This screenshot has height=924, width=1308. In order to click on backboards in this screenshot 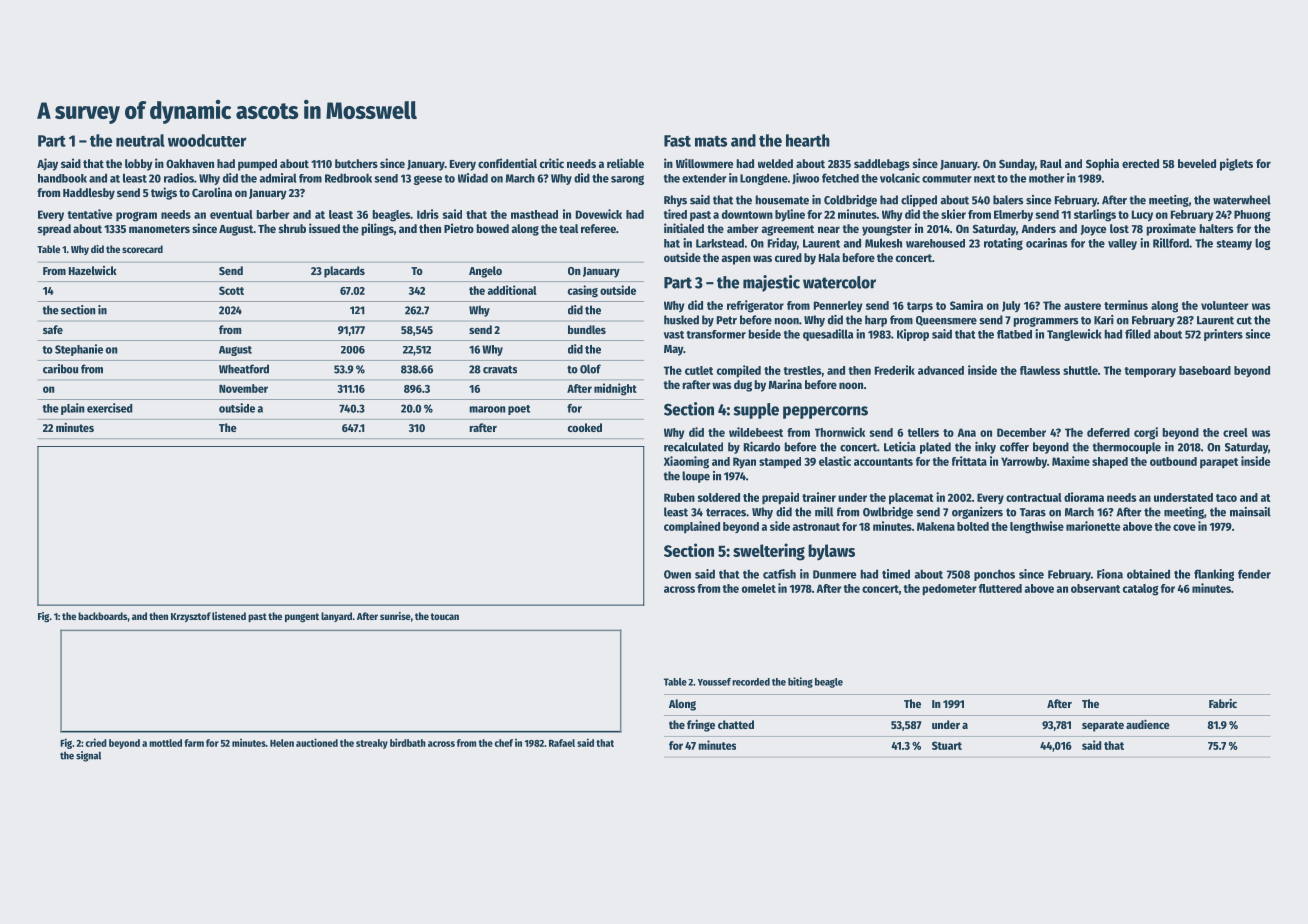, I will do `click(102, 616)`.
